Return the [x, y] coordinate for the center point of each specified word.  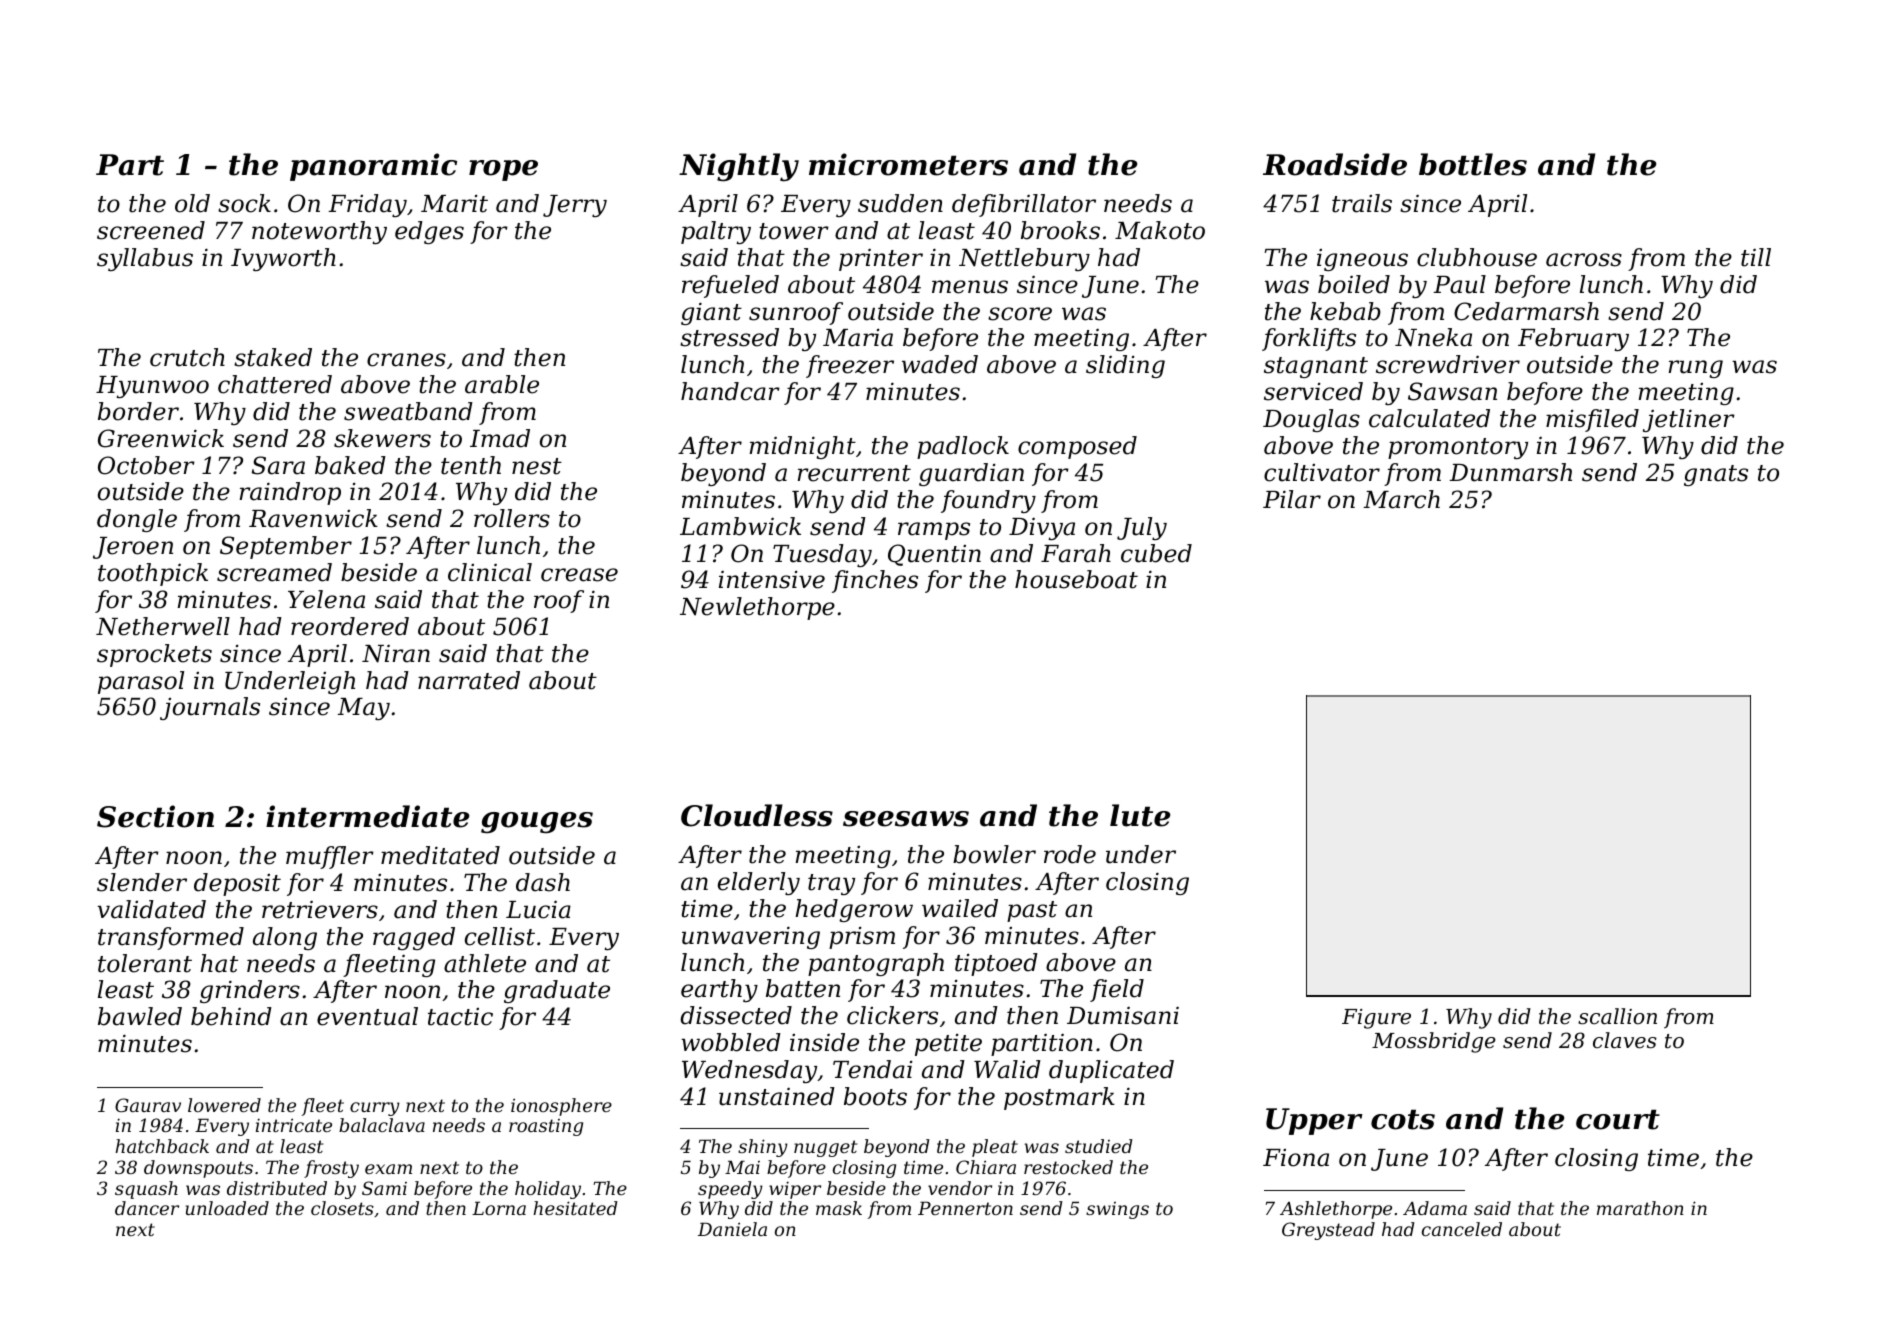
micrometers [908, 164]
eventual [367, 1016]
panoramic [373, 167]
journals [210, 708]
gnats [1716, 475]
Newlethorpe [757, 608]
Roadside [1335, 164]
